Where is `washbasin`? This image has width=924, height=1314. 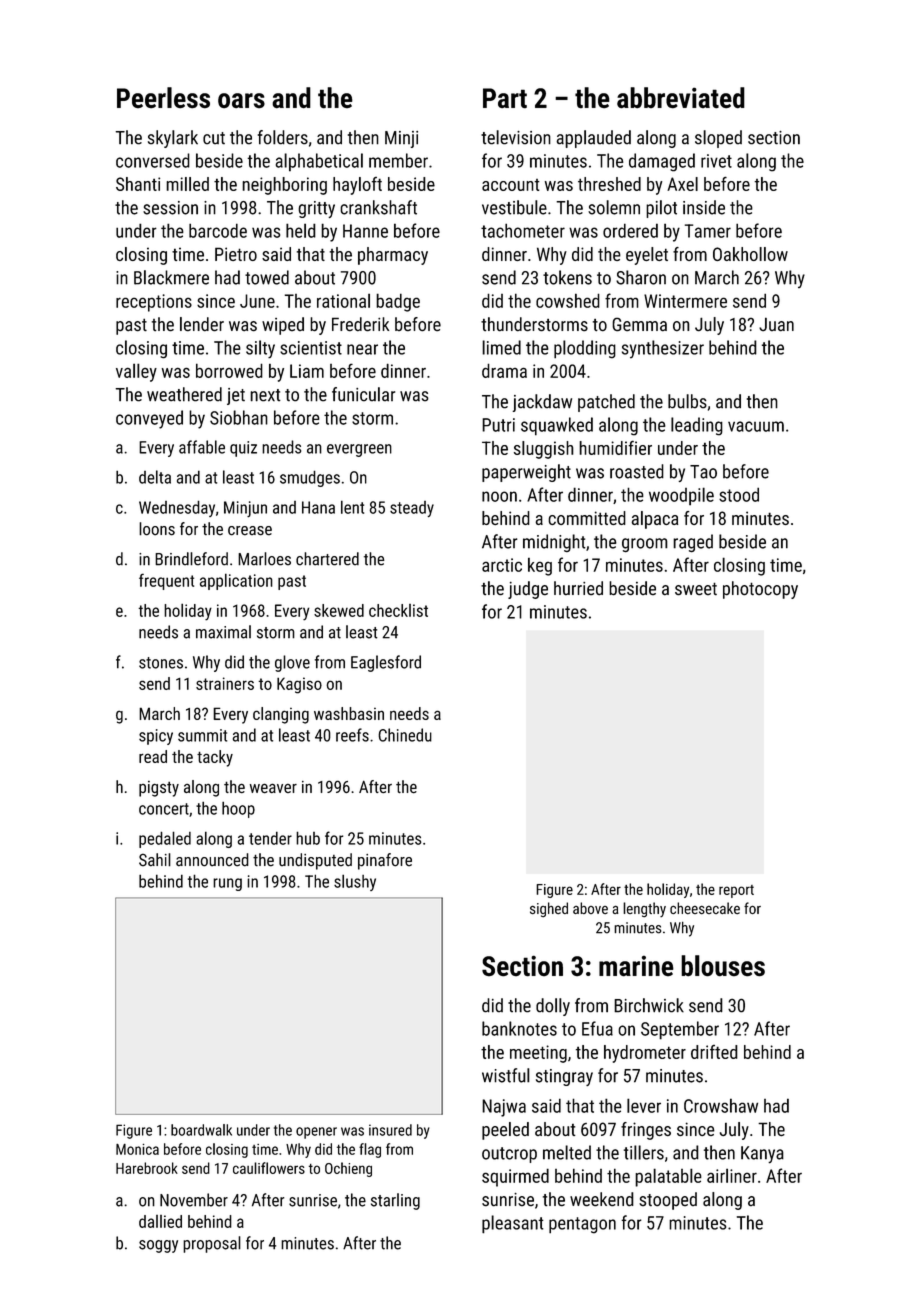
washbasin is located at coordinates (349, 713).
